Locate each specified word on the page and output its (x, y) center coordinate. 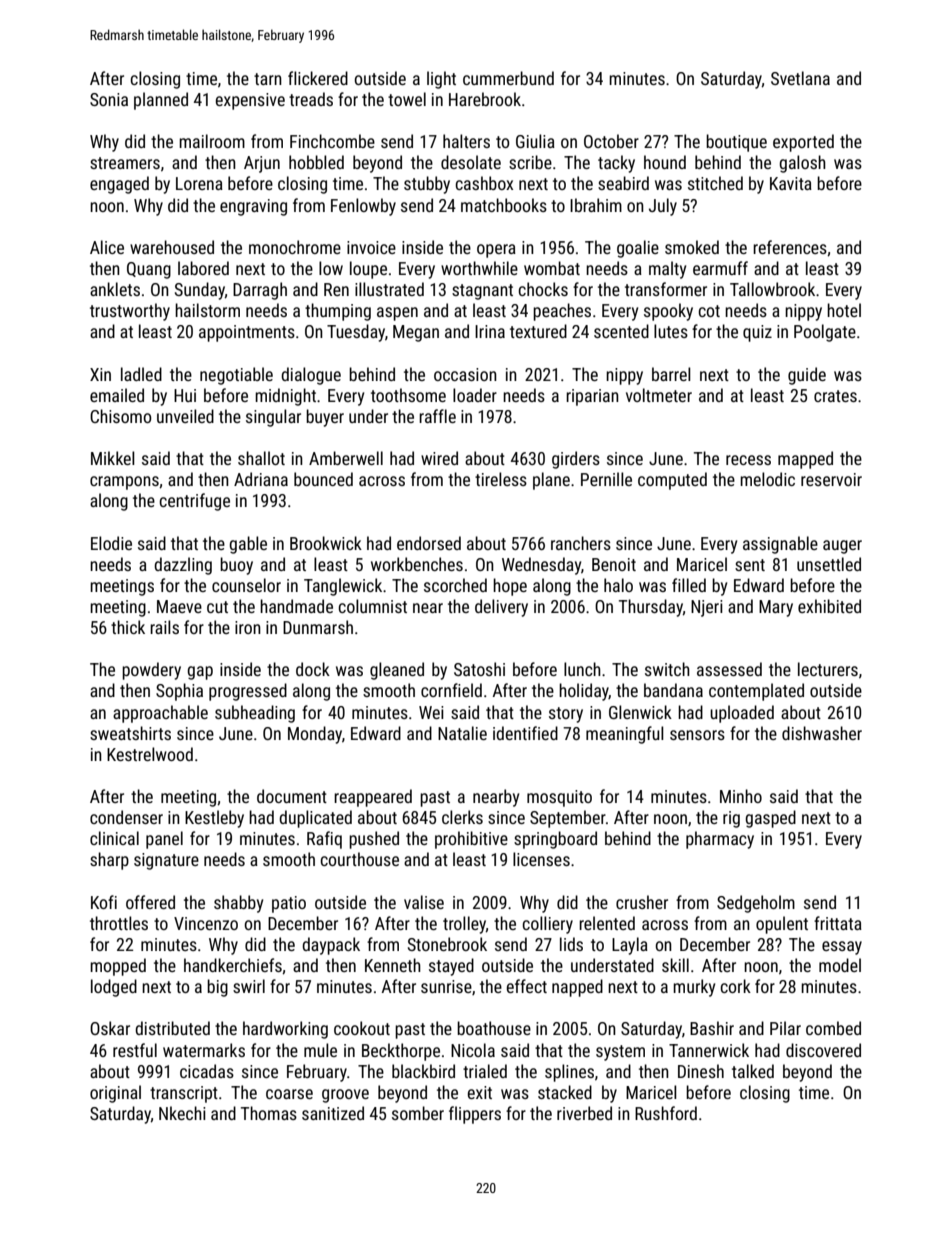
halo (618, 585)
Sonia (109, 99)
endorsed (429, 543)
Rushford (666, 1113)
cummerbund (508, 78)
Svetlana (800, 78)
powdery (151, 671)
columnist (372, 606)
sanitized (333, 1113)
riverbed (584, 1113)
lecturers (828, 669)
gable (248, 545)
